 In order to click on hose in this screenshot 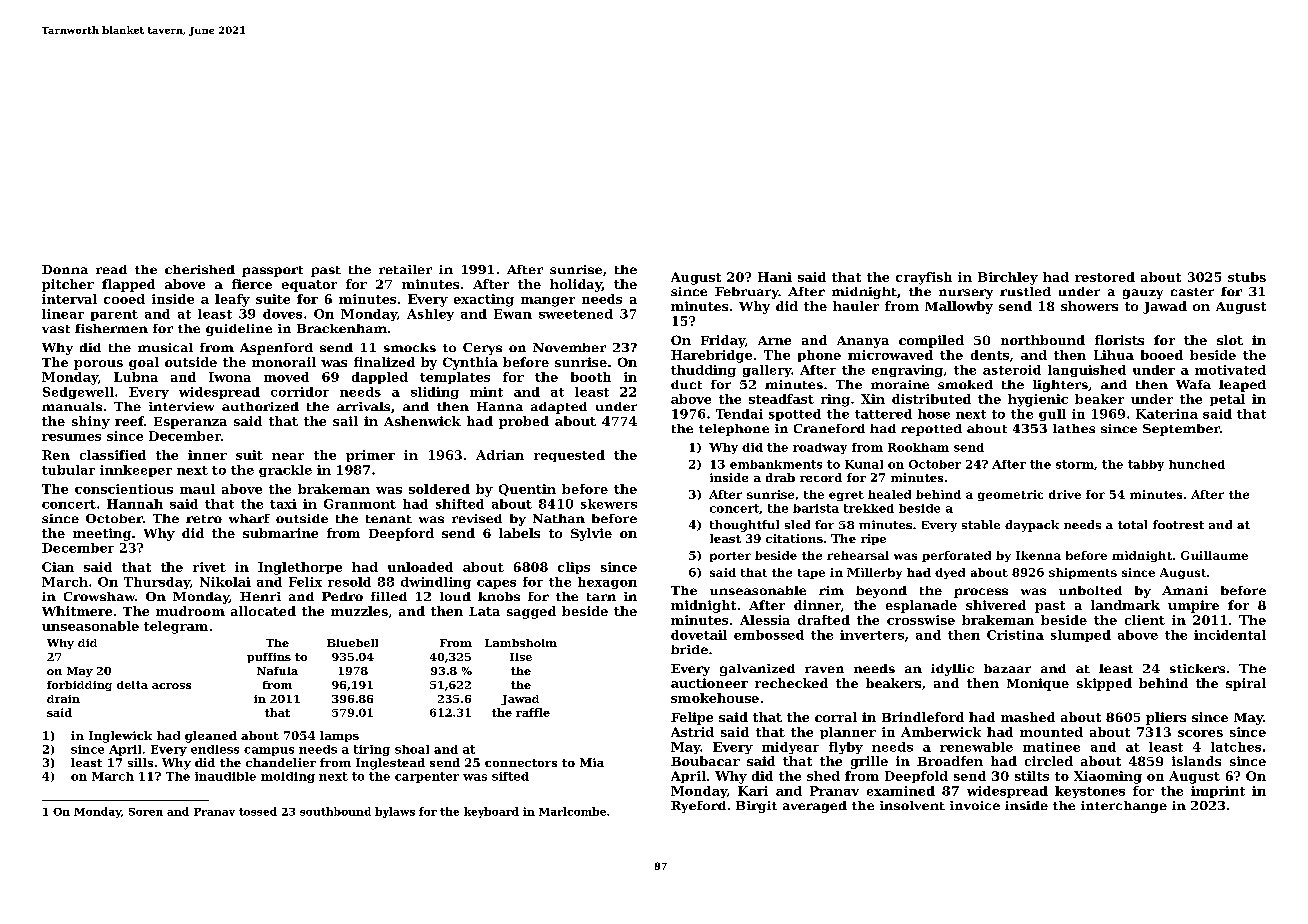, I will do `click(934, 414)`.
